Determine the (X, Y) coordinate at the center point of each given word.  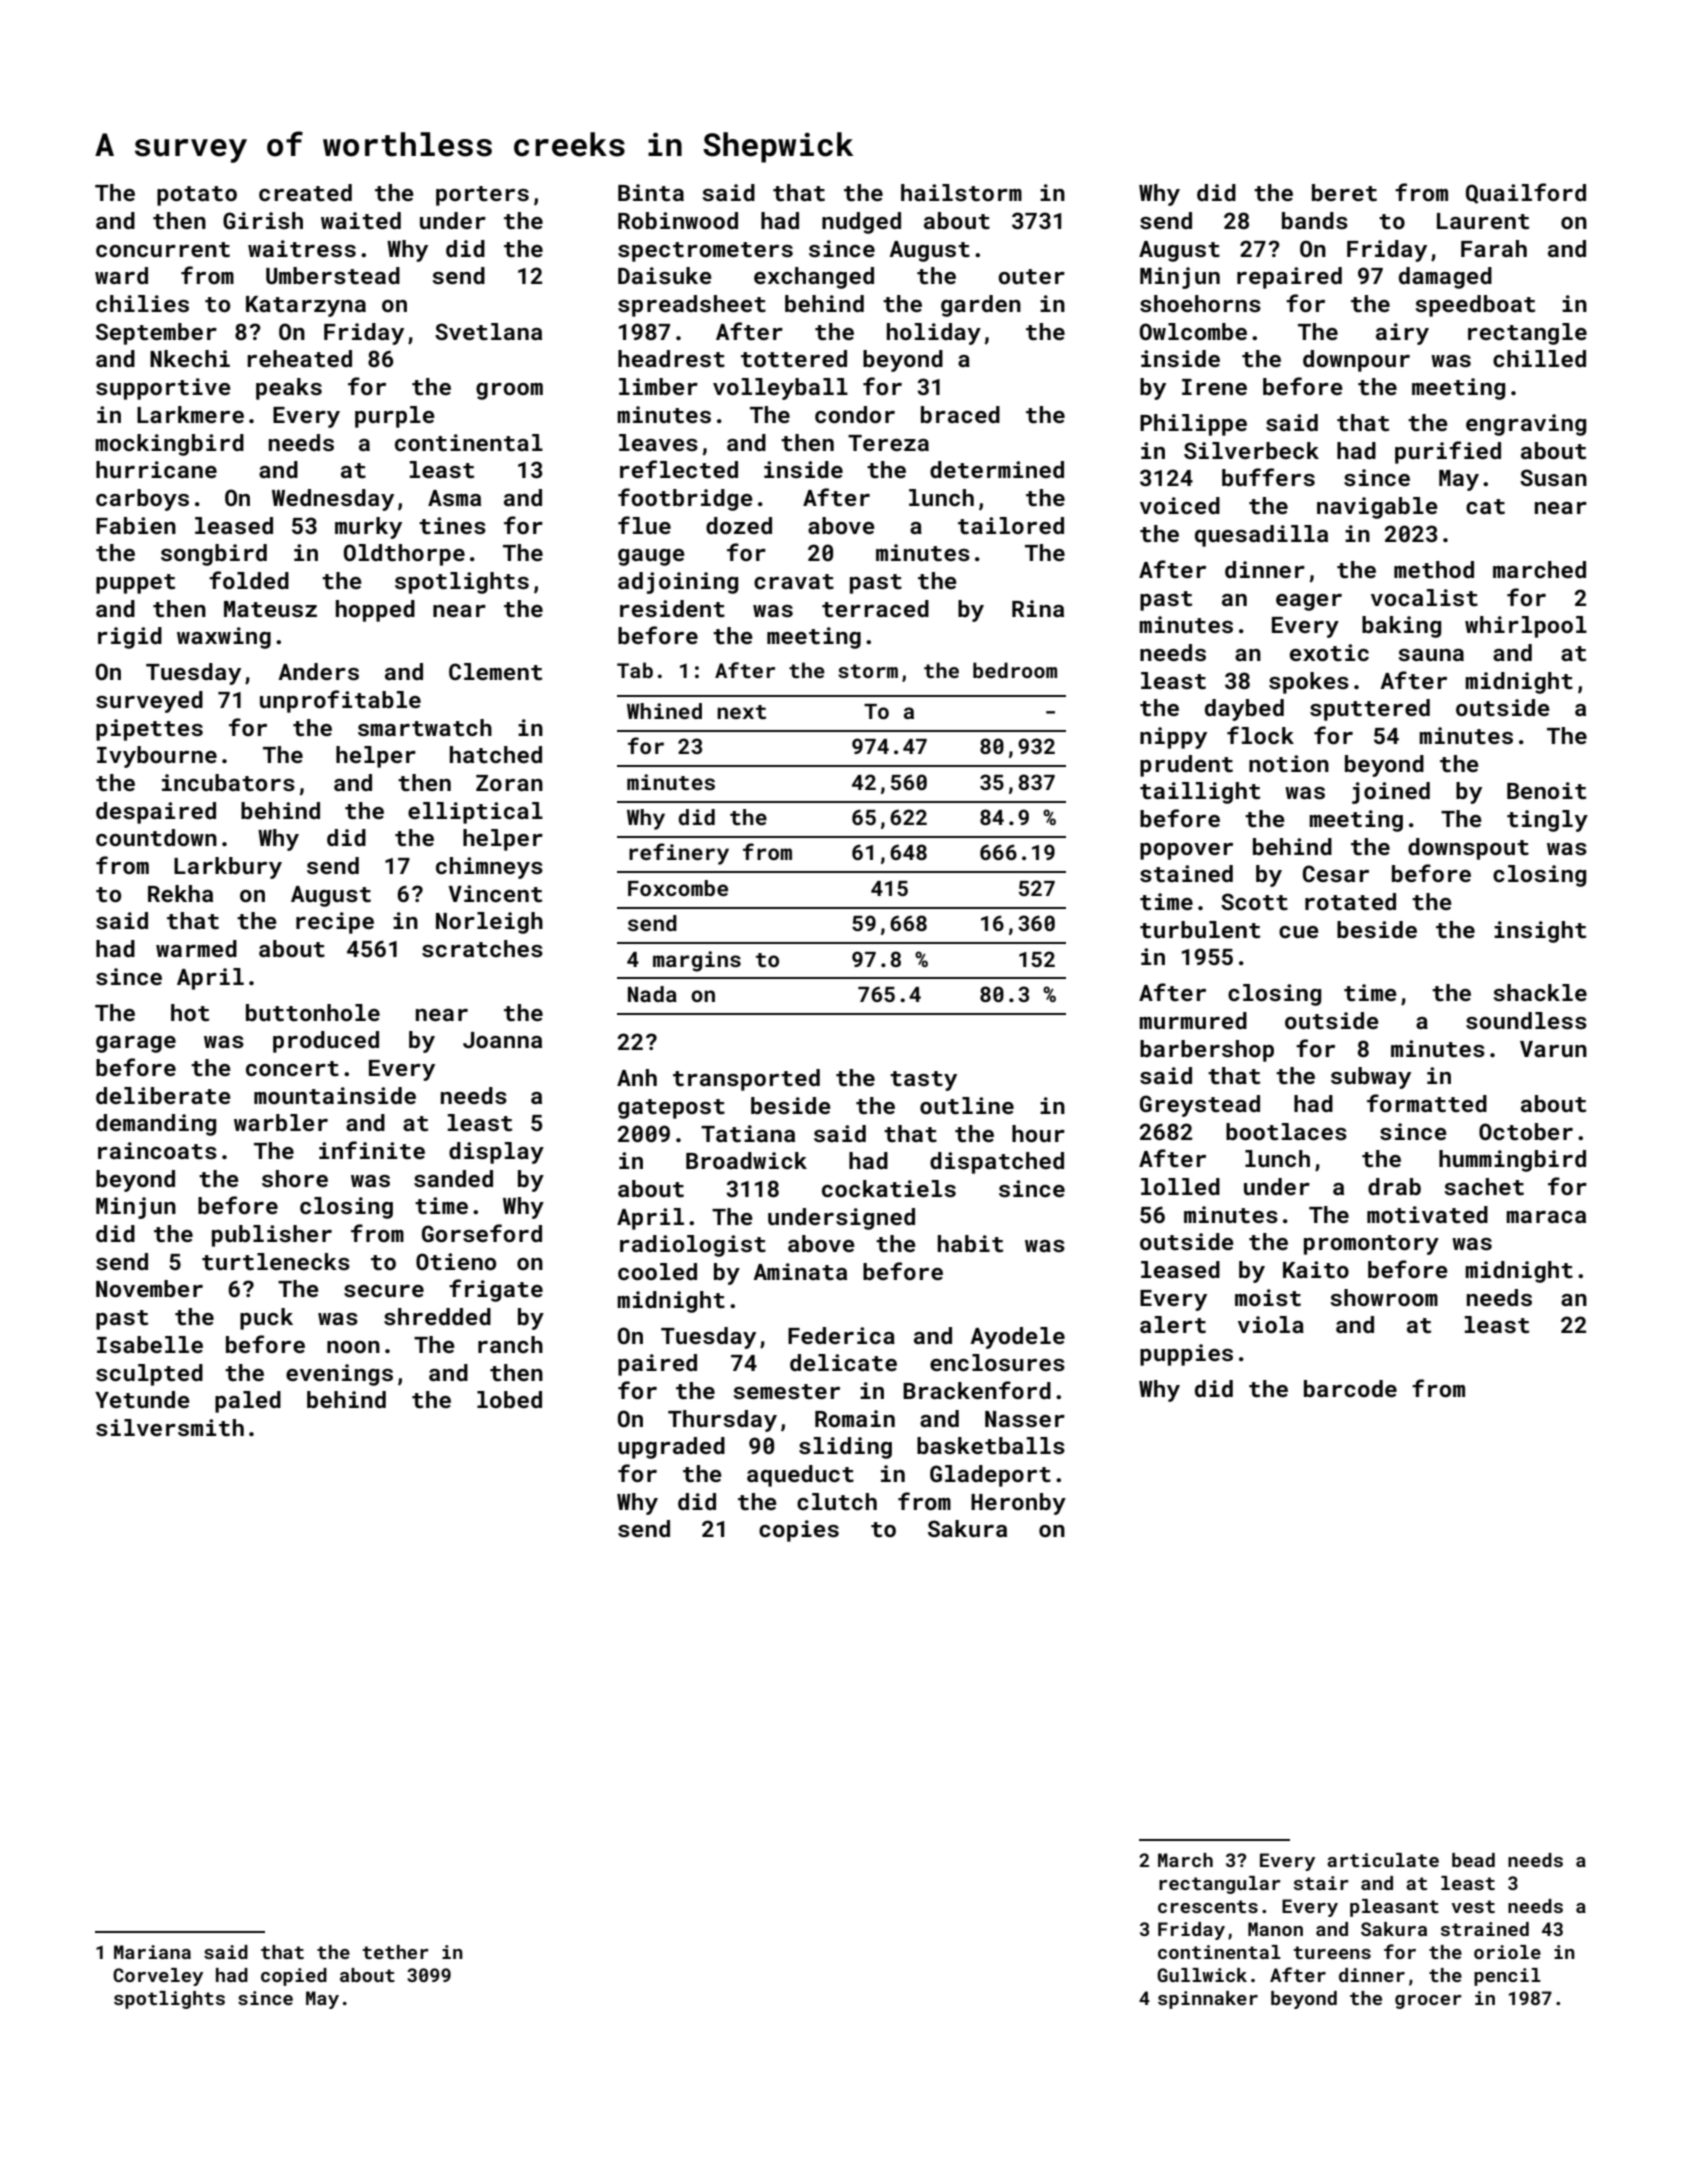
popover (1186, 851)
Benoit (1546, 790)
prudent (1186, 766)
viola (1271, 1324)
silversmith (170, 1427)
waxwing (224, 638)
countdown (156, 837)
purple (395, 417)
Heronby (1018, 1504)
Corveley (158, 1977)
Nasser (1025, 1419)
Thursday (722, 1421)
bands (1315, 220)
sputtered (1370, 710)
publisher (272, 1236)
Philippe (1193, 425)
